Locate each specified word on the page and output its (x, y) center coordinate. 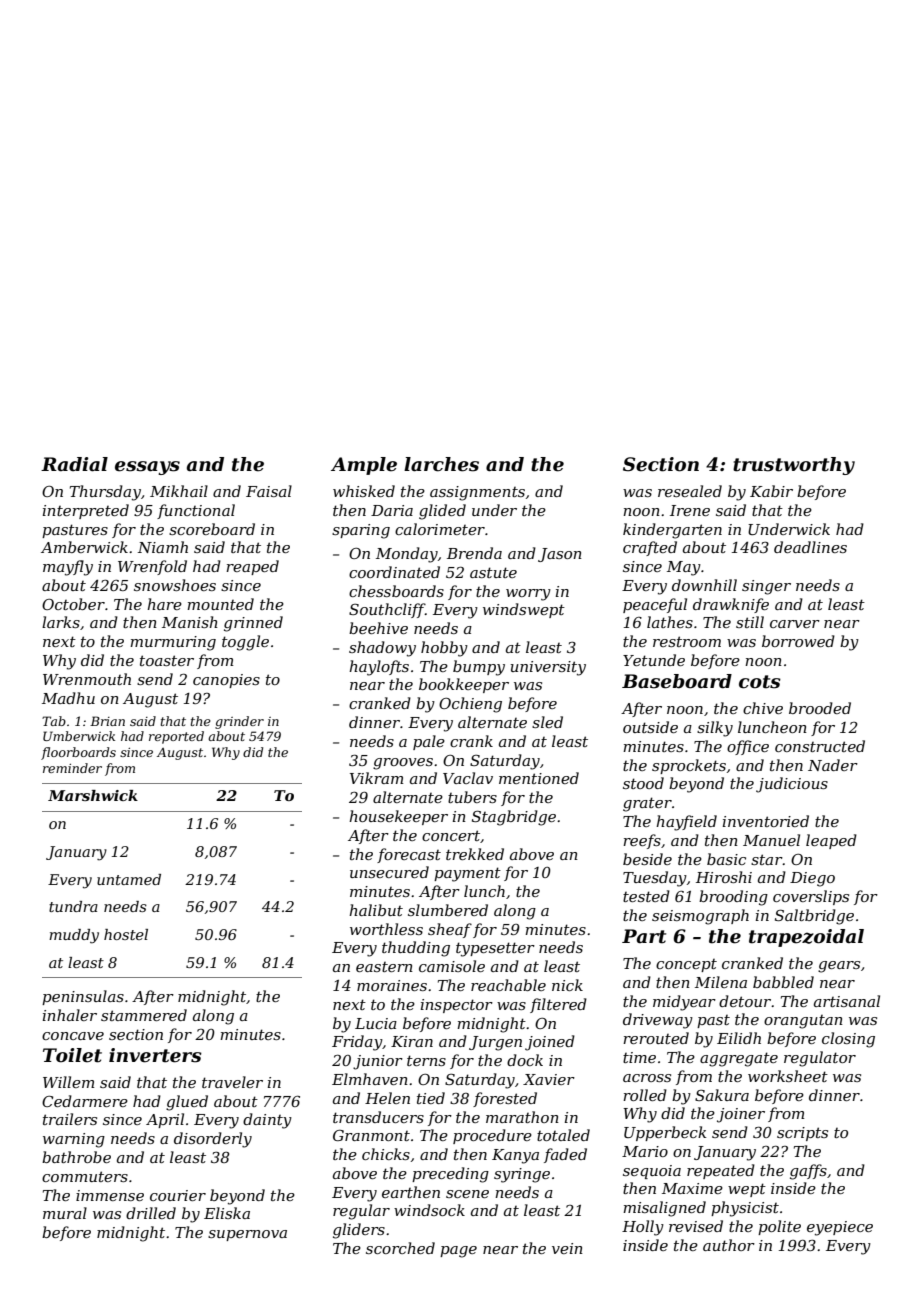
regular (361, 1212)
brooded (820, 708)
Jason (560, 555)
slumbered (448, 910)
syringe (522, 1175)
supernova (247, 1235)
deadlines (810, 547)
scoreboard (212, 529)
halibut (376, 910)
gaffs (808, 1172)
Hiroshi (724, 877)
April (165, 1120)
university (548, 668)
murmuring (173, 643)
